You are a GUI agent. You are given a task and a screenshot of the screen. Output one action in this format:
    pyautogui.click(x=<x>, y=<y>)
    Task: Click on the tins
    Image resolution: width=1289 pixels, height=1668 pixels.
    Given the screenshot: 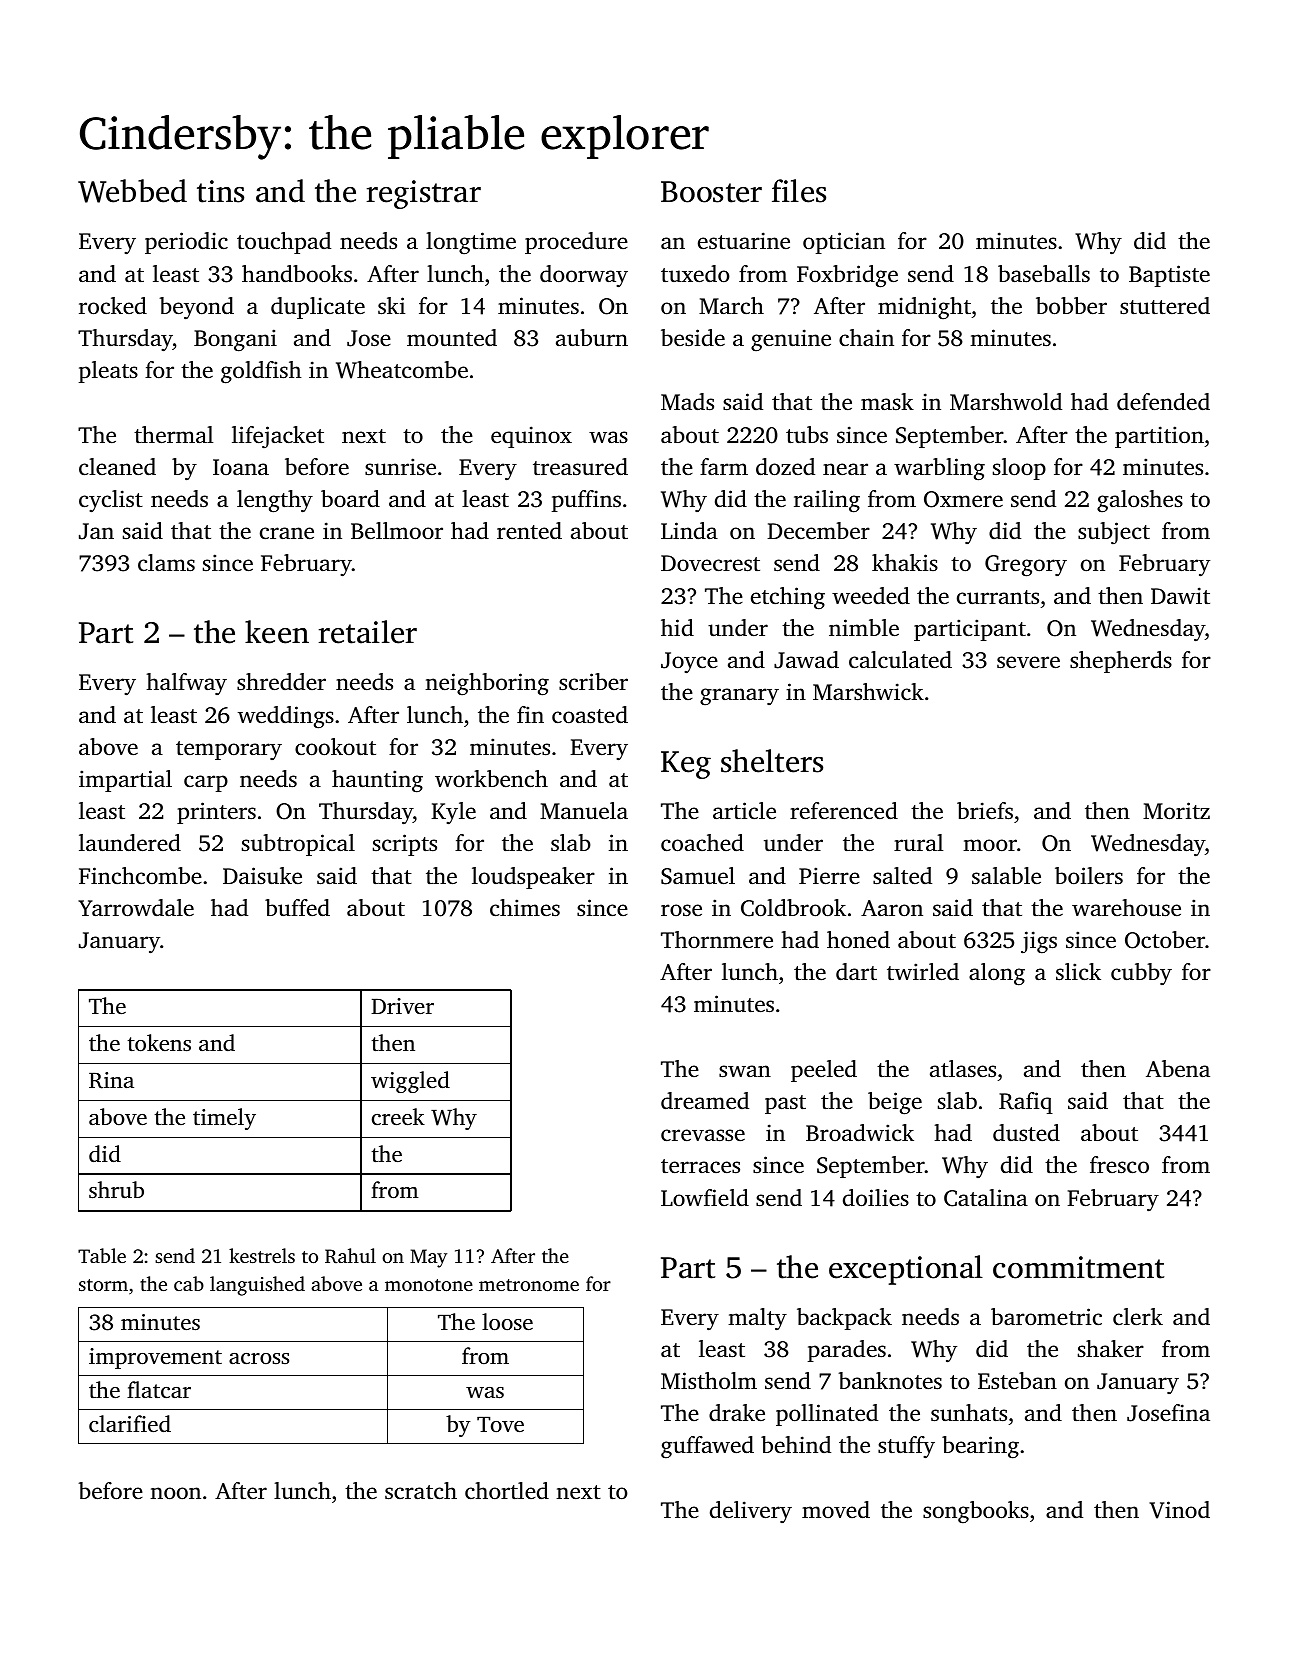 What is the action you would take?
    pyautogui.click(x=220, y=191)
